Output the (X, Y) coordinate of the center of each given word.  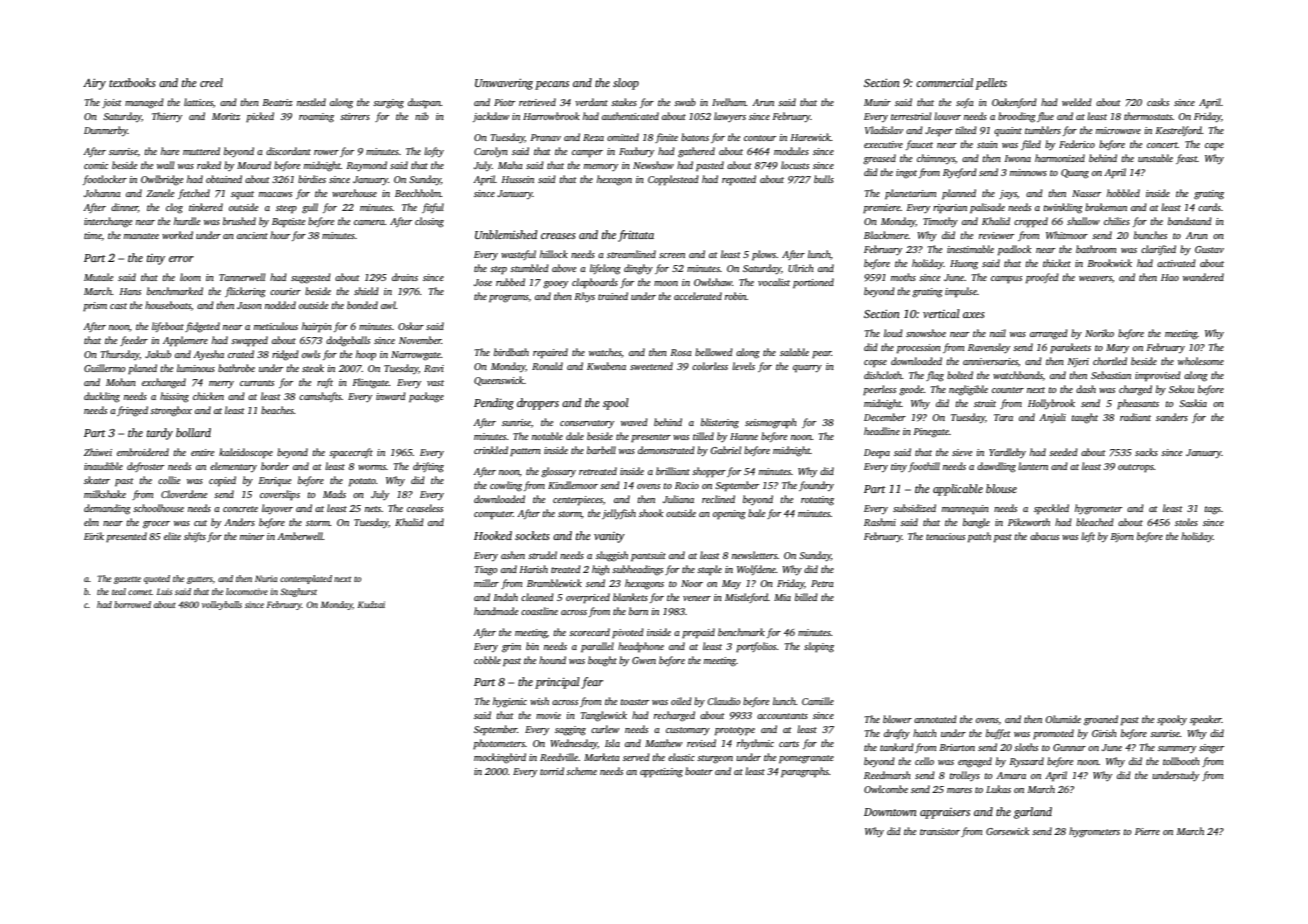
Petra (822, 583)
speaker (1206, 720)
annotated (935, 719)
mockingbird (500, 758)
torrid (552, 771)
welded (1077, 102)
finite (666, 138)
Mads (334, 494)
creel (211, 82)
